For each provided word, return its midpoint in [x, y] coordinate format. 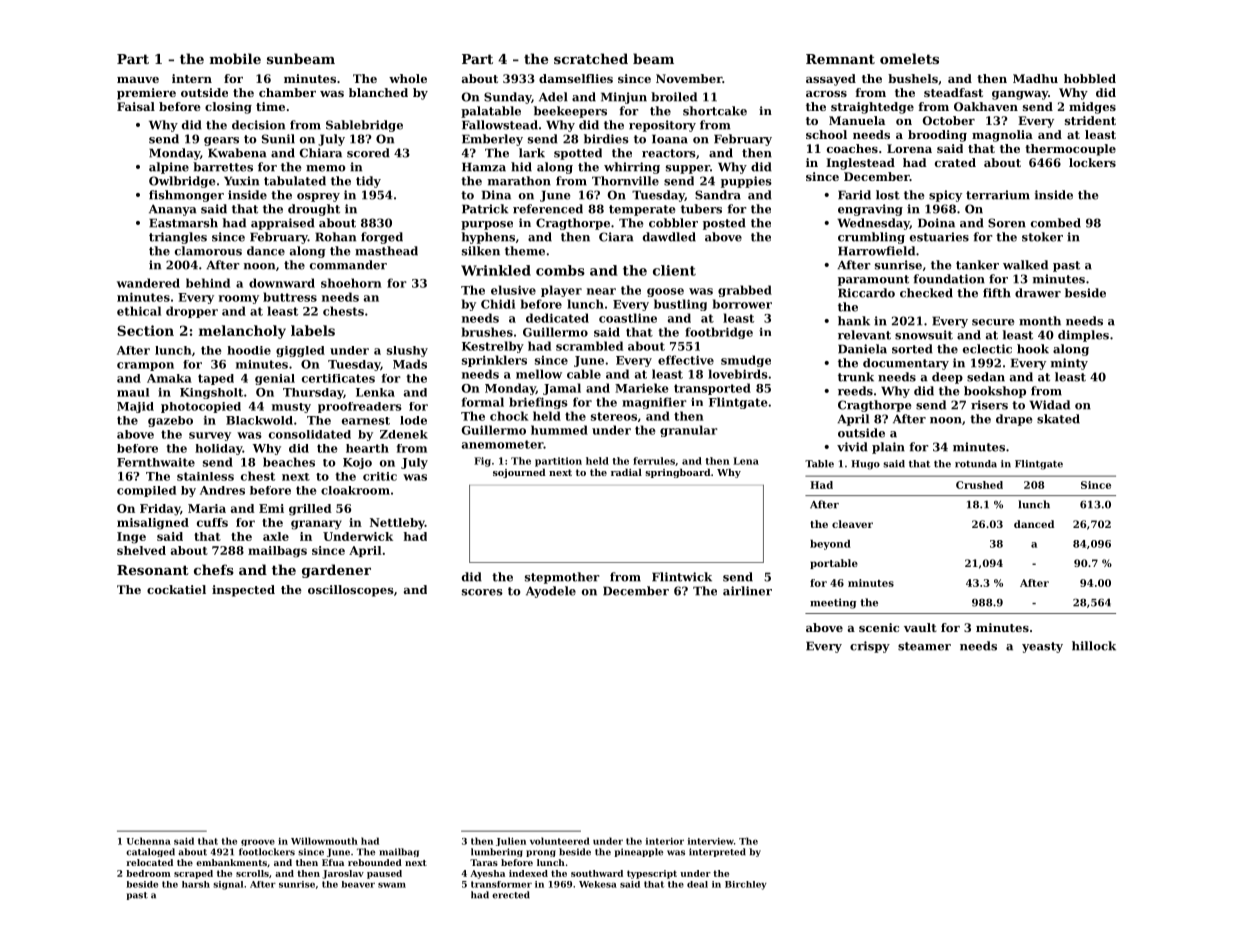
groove [258, 842]
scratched [591, 58]
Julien [511, 841]
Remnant [840, 59]
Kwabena [237, 153]
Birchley [746, 885]
